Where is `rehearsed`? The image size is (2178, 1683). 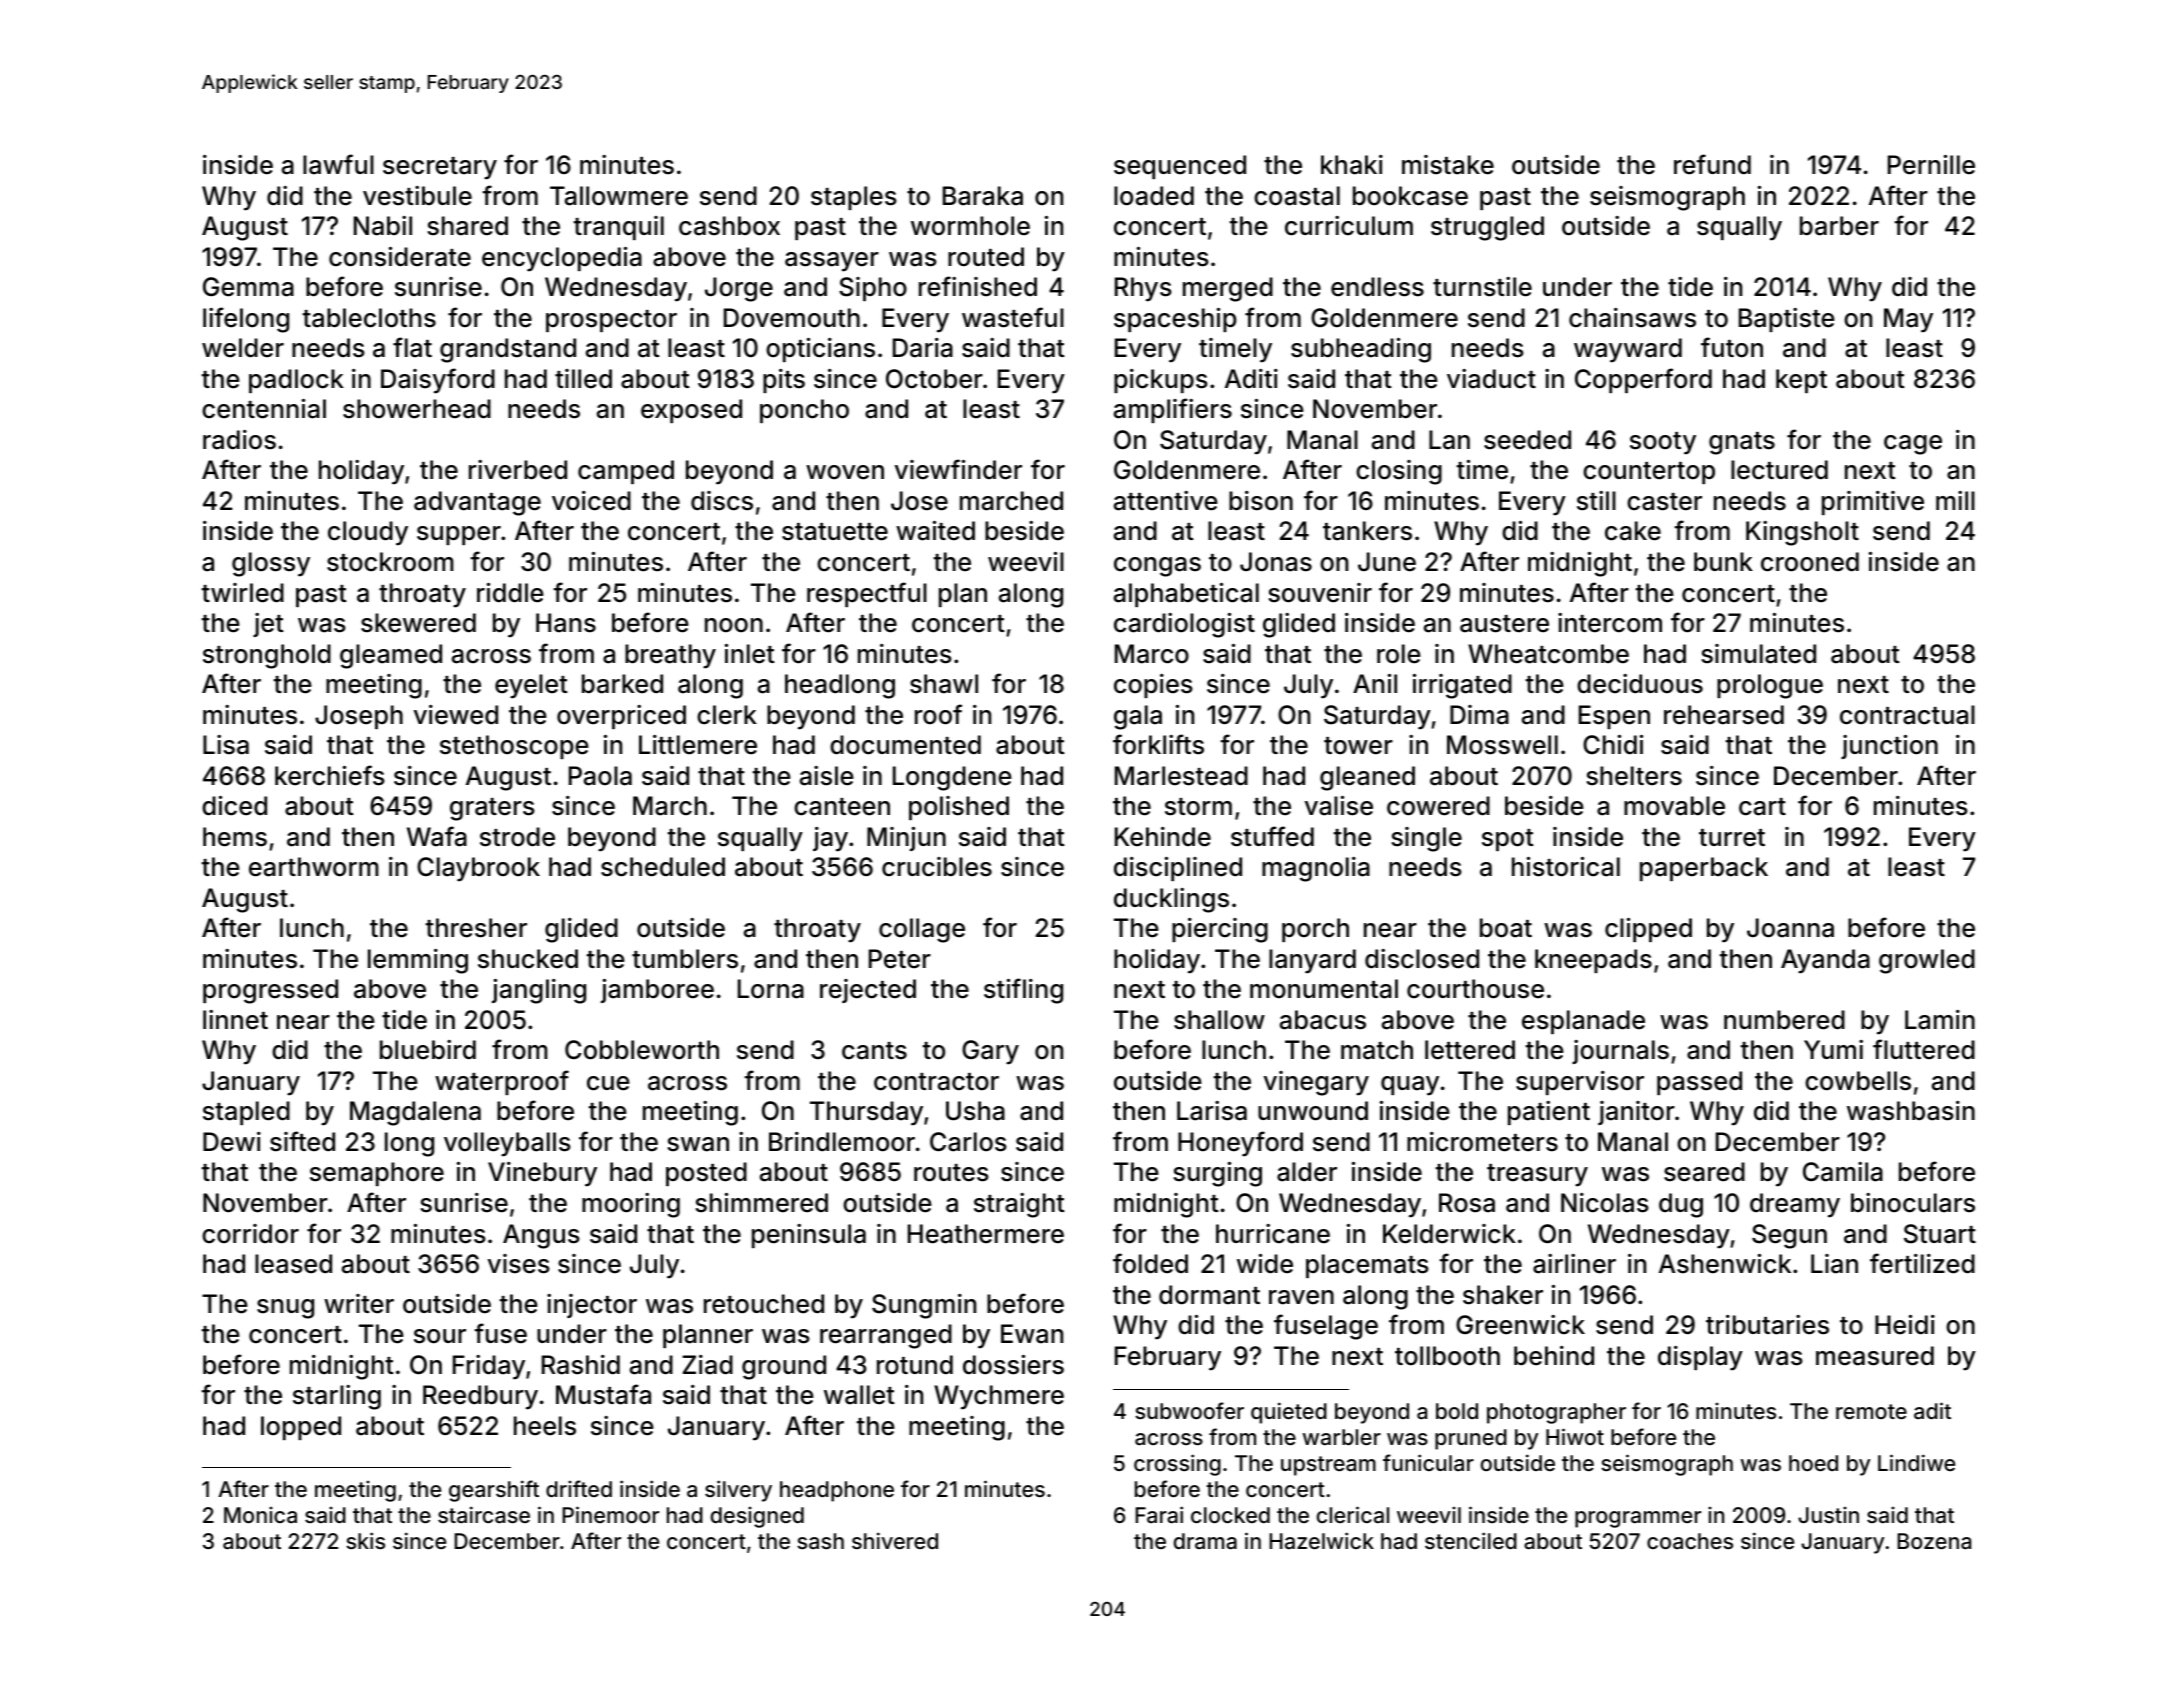
rehearsed is located at coordinates (1724, 715).
